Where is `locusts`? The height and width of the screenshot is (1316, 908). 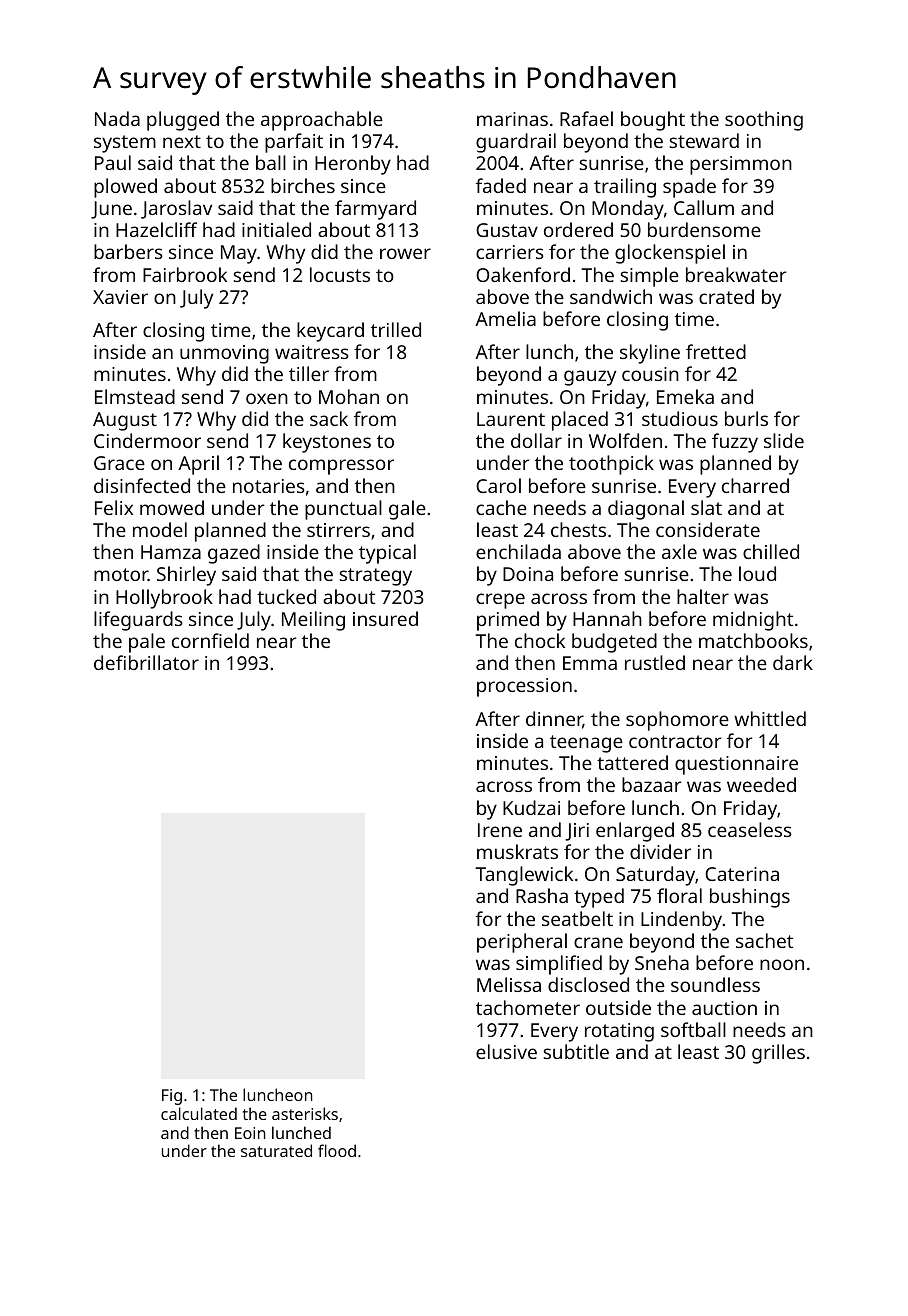
locusts is located at coordinates (340, 274).
